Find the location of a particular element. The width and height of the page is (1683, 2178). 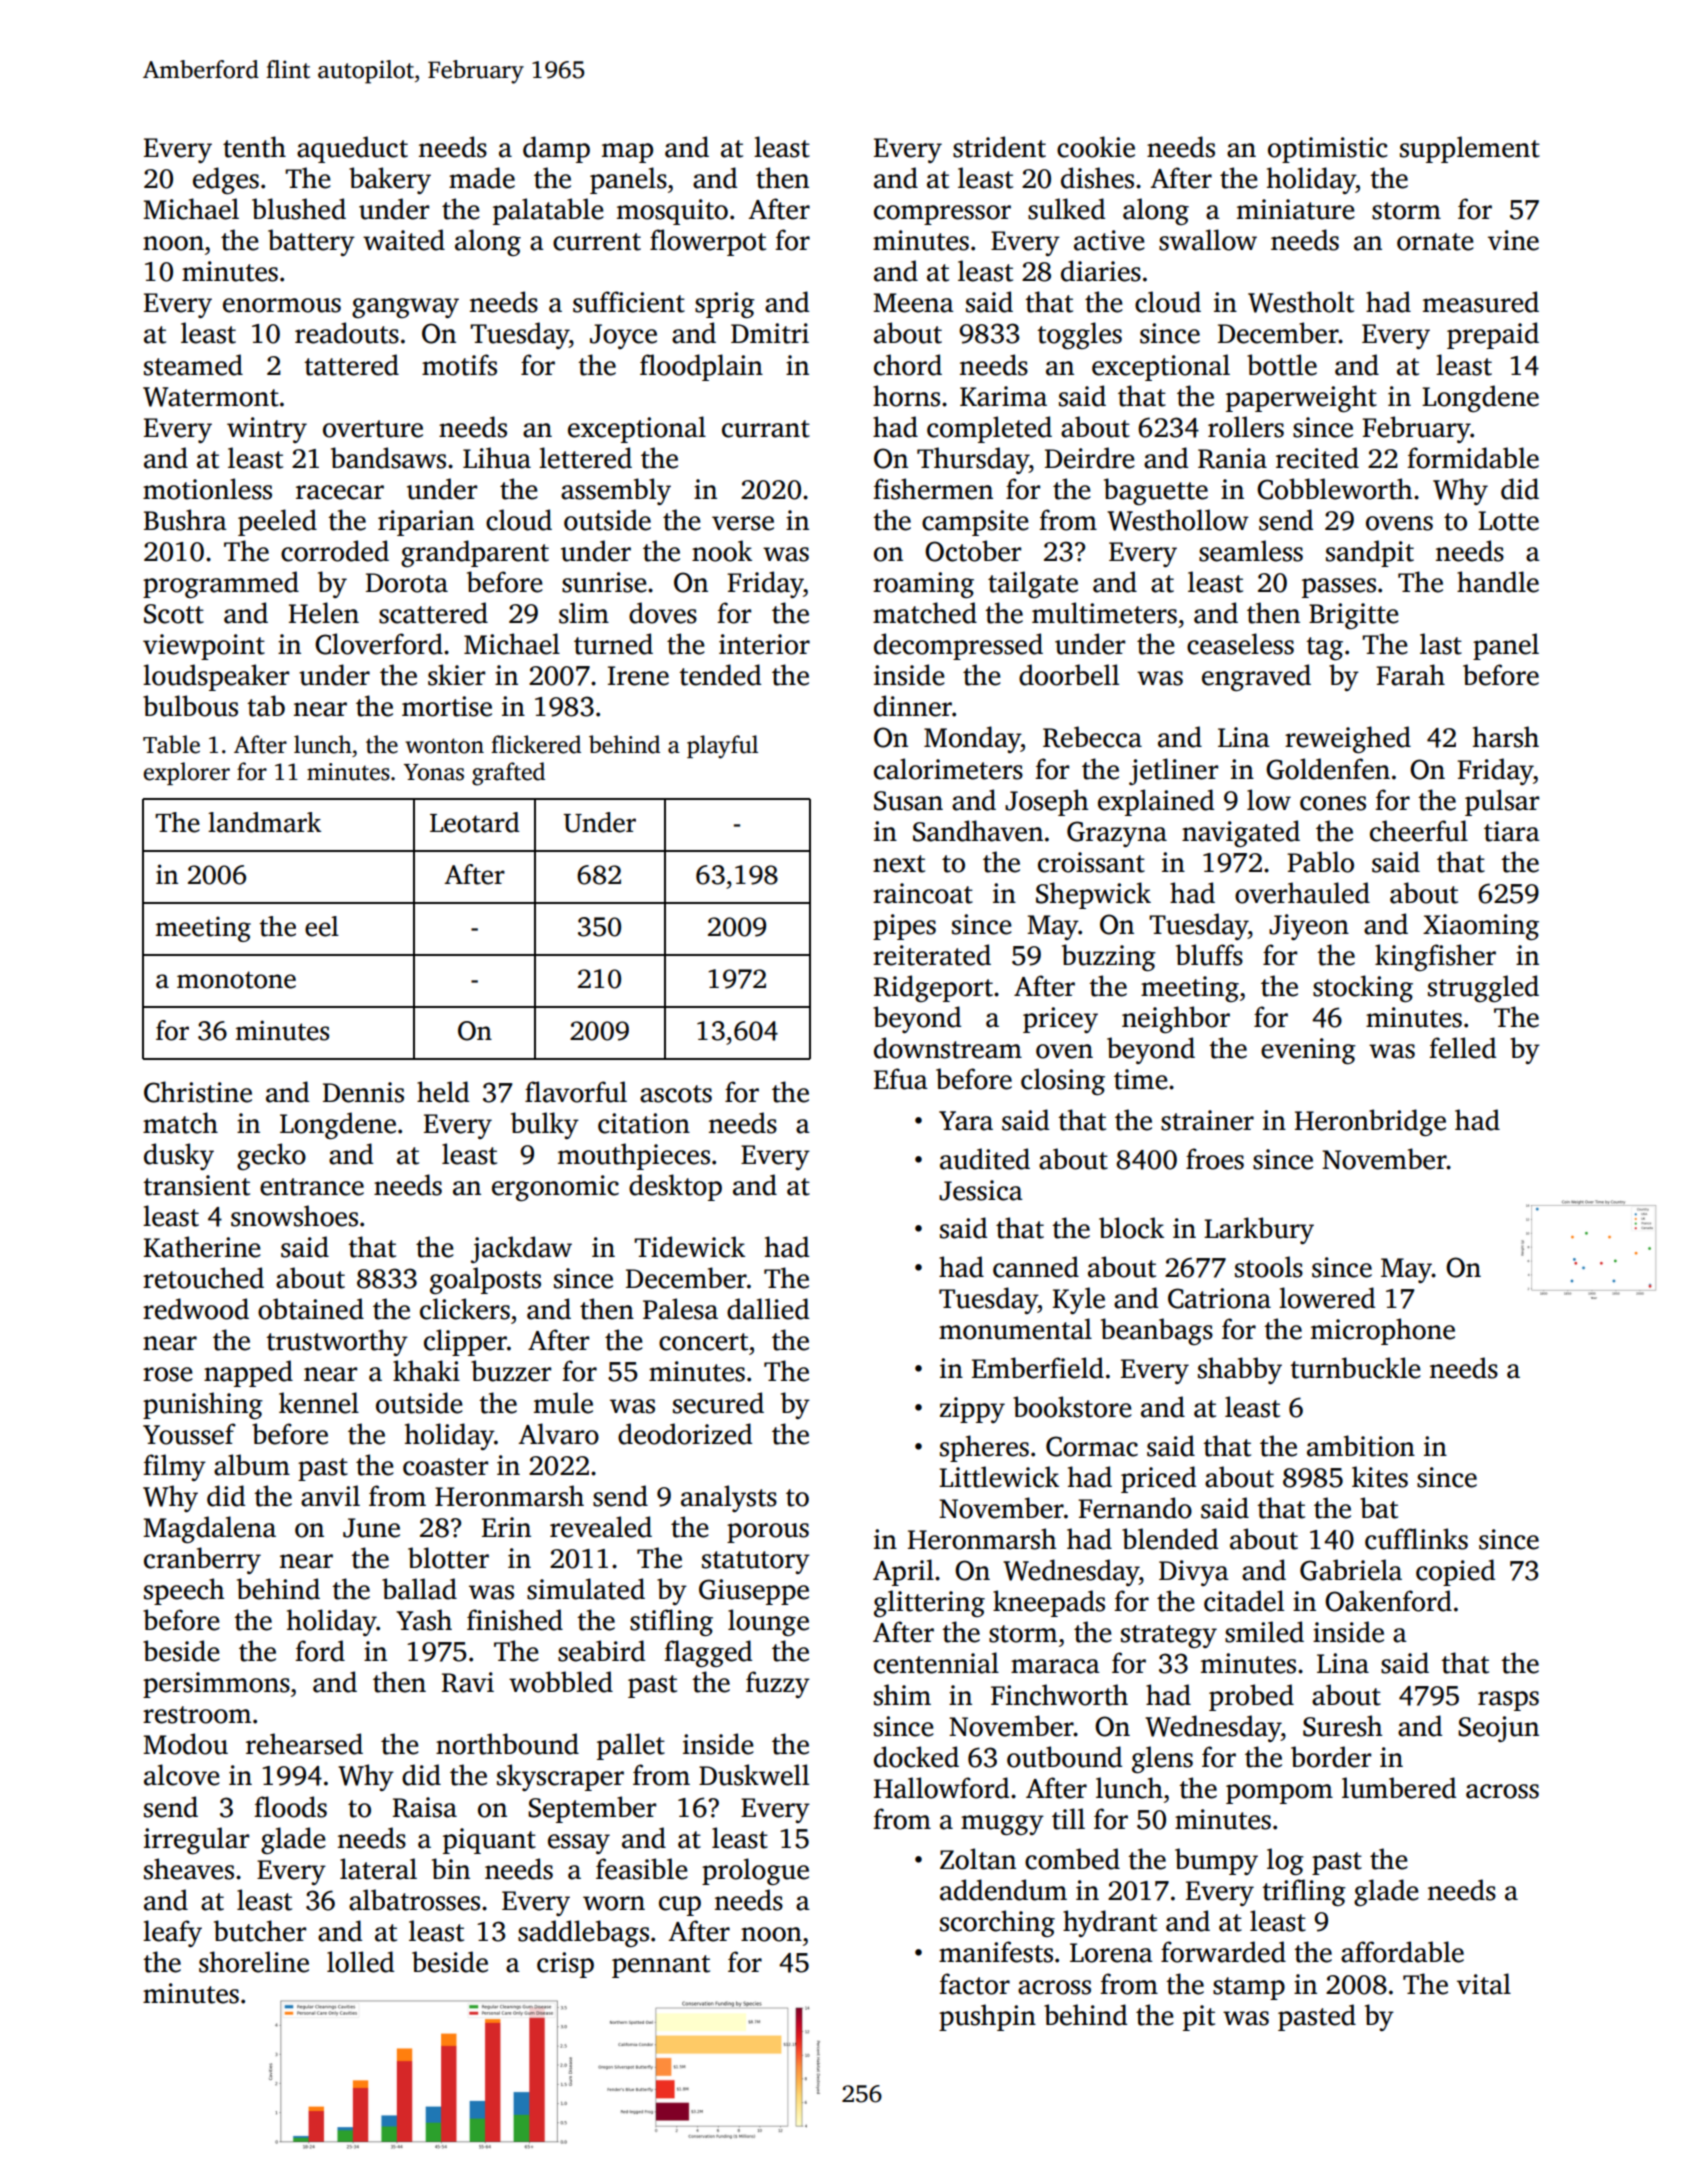

obtained is located at coordinates (311, 1309).
